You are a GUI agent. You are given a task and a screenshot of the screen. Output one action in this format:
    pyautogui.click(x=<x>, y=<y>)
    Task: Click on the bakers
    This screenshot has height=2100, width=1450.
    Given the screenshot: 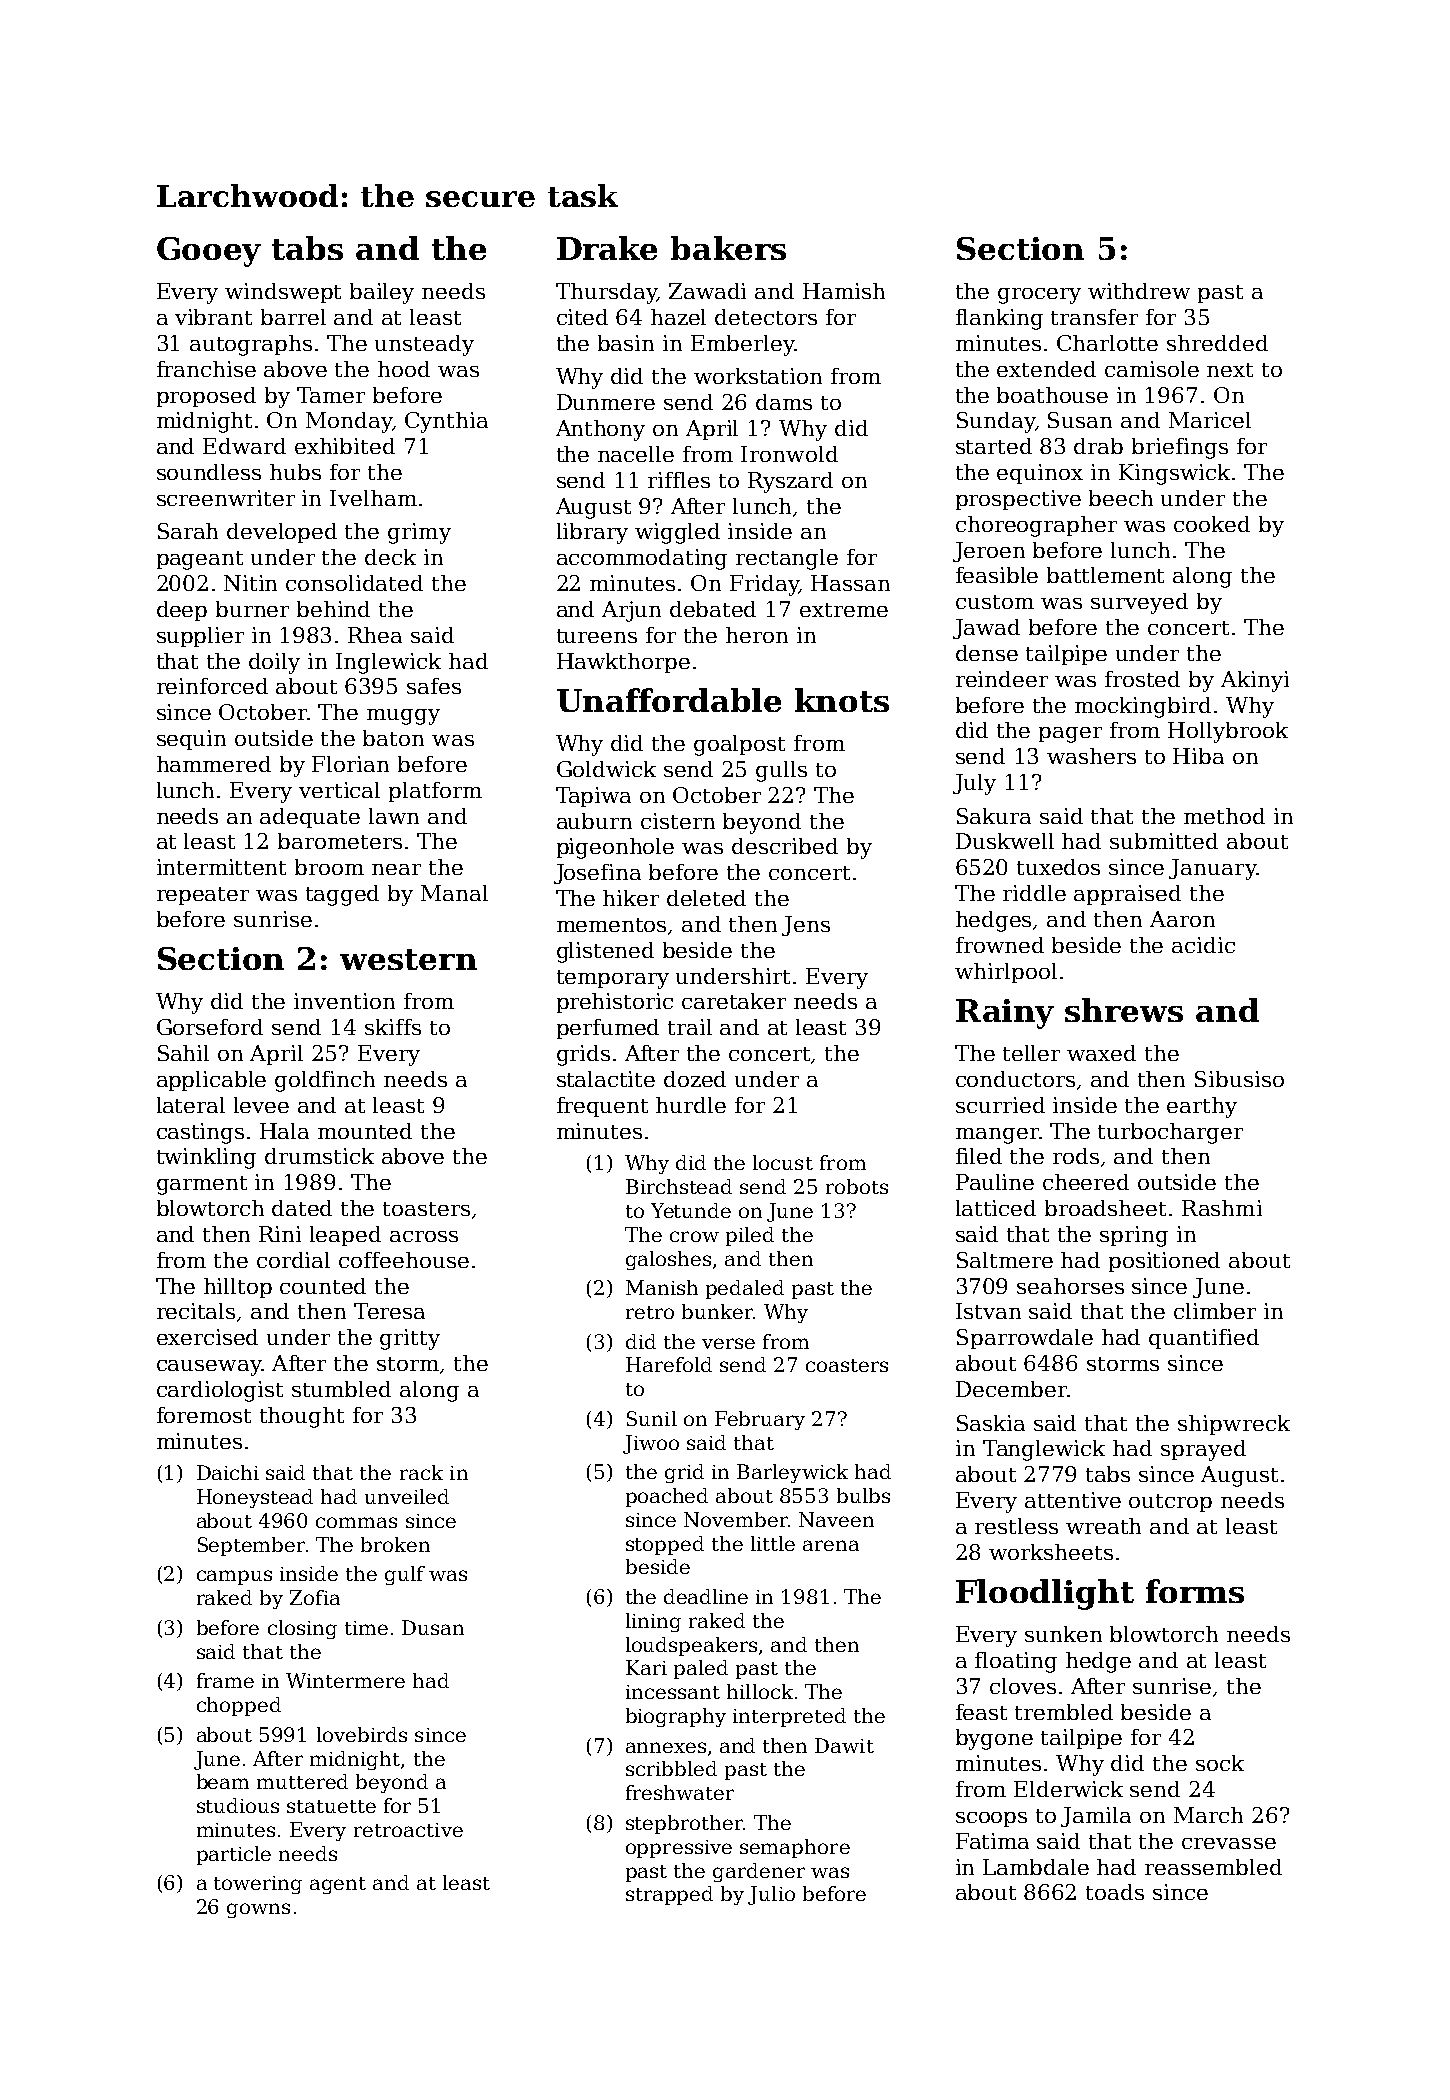 What is the action you would take?
    pyautogui.click(x=728, y=248)
